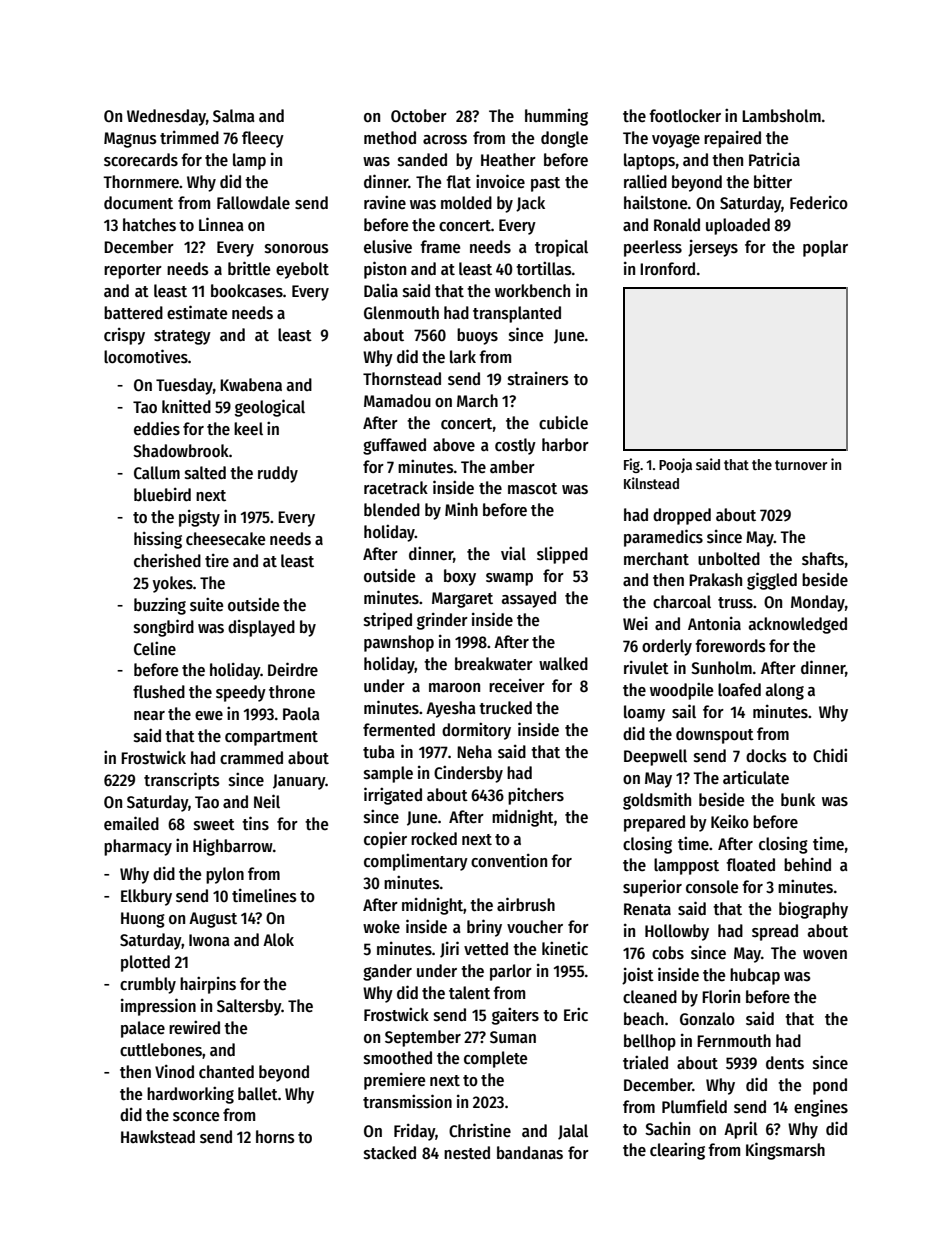  I want to click on sweet, so click(214, 825).
